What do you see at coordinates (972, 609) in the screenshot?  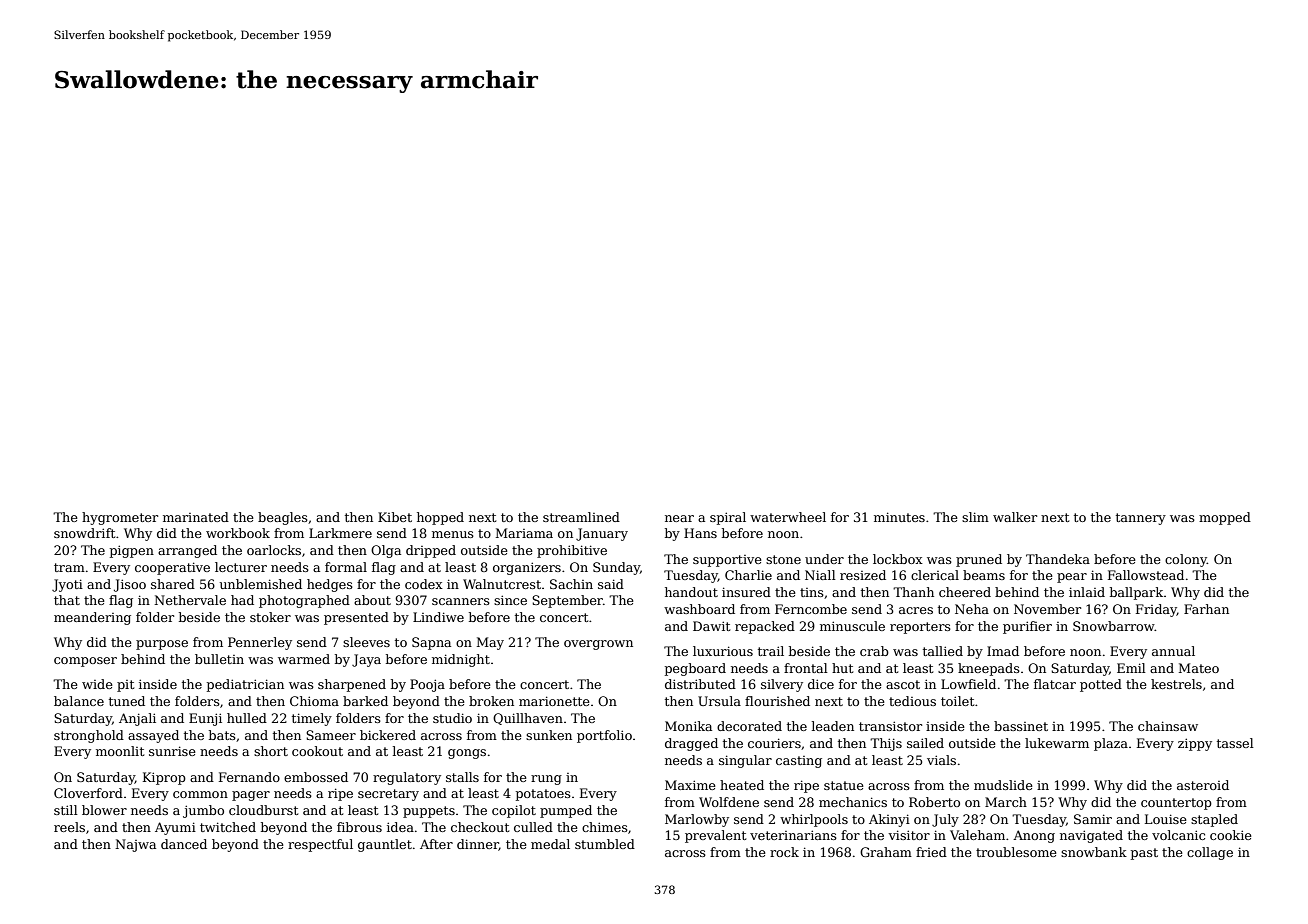 I see `Neha` at bounding box center [972, 609].
